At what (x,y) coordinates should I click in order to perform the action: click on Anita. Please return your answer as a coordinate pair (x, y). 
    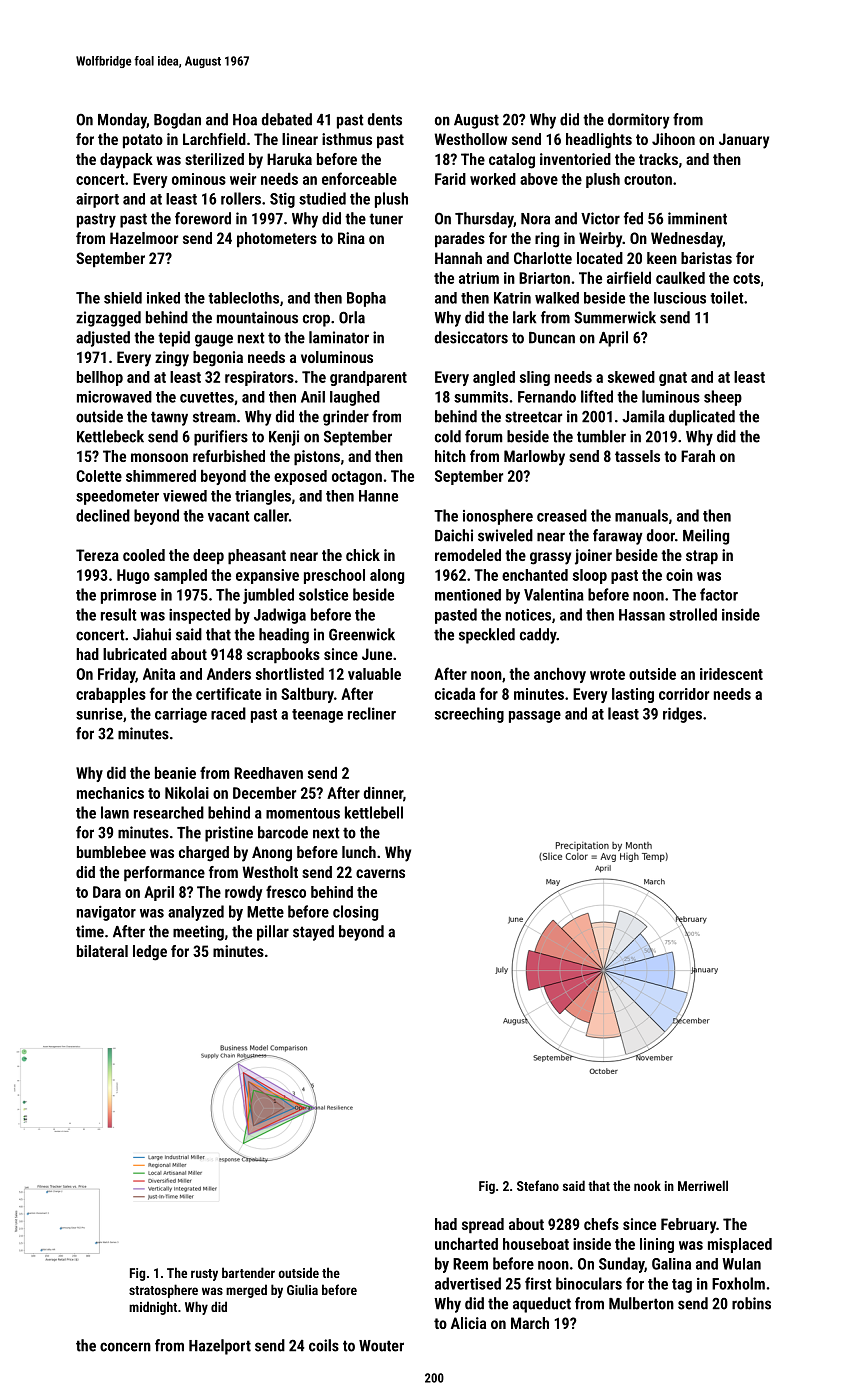
    Looking at the image, I should click on (159, 674).
